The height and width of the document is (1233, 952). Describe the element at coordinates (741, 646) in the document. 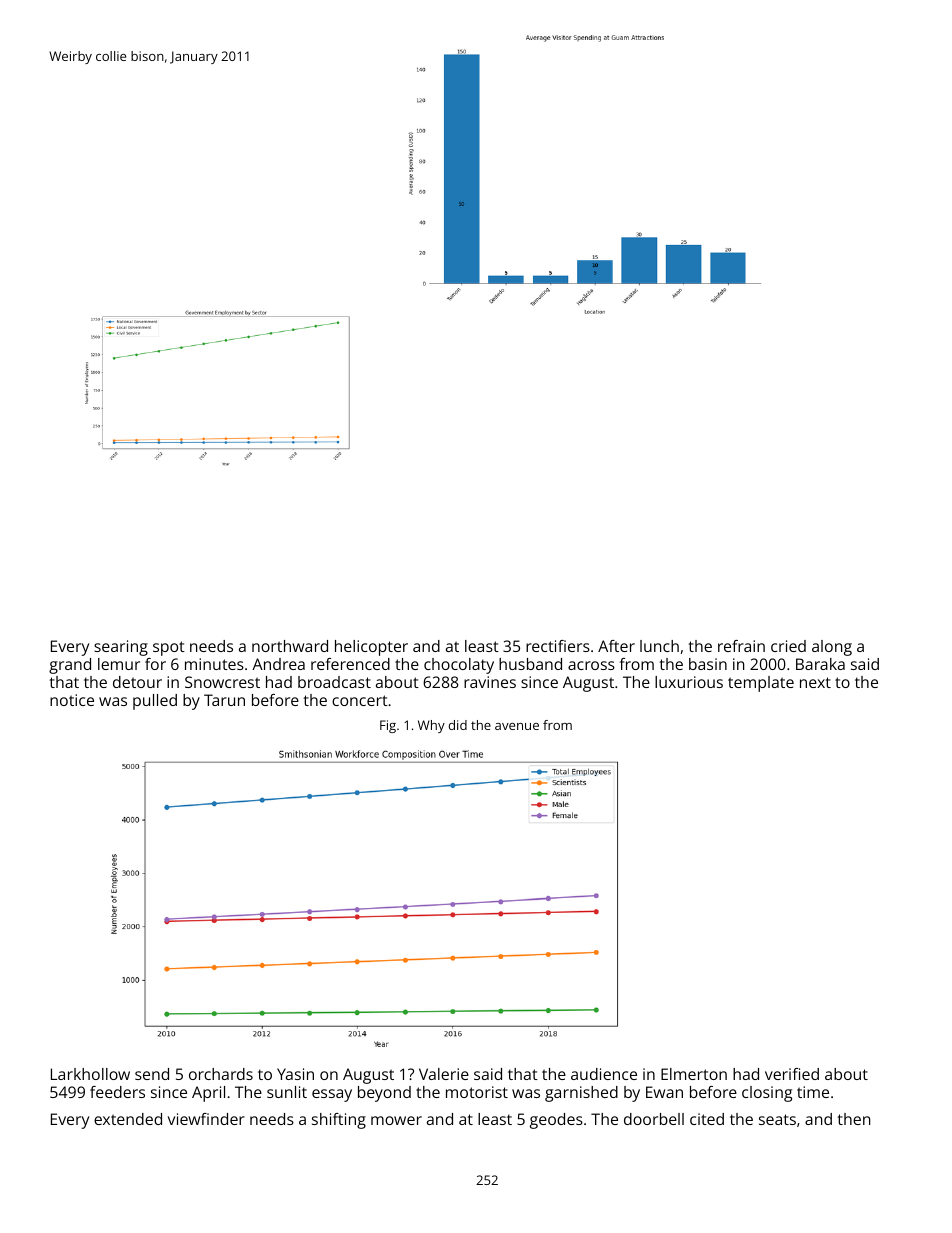

I see `refrain` at that location.
